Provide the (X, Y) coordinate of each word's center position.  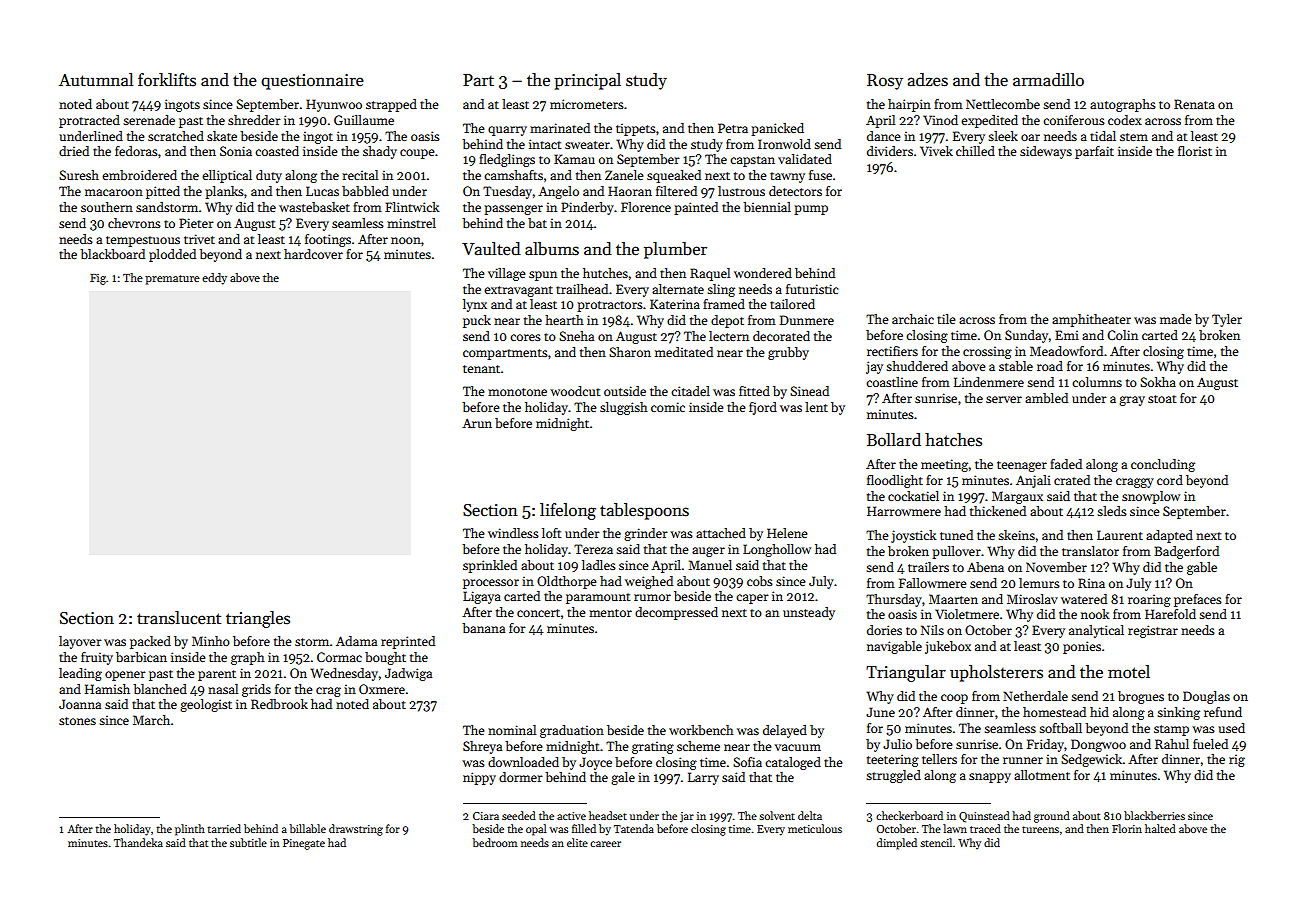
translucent (179, 618)
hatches (953, 440)
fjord (763, 408)
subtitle (248, 842)
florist (1195, 151)
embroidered (139, 175)
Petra (733, 128)
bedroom (494, 842)
